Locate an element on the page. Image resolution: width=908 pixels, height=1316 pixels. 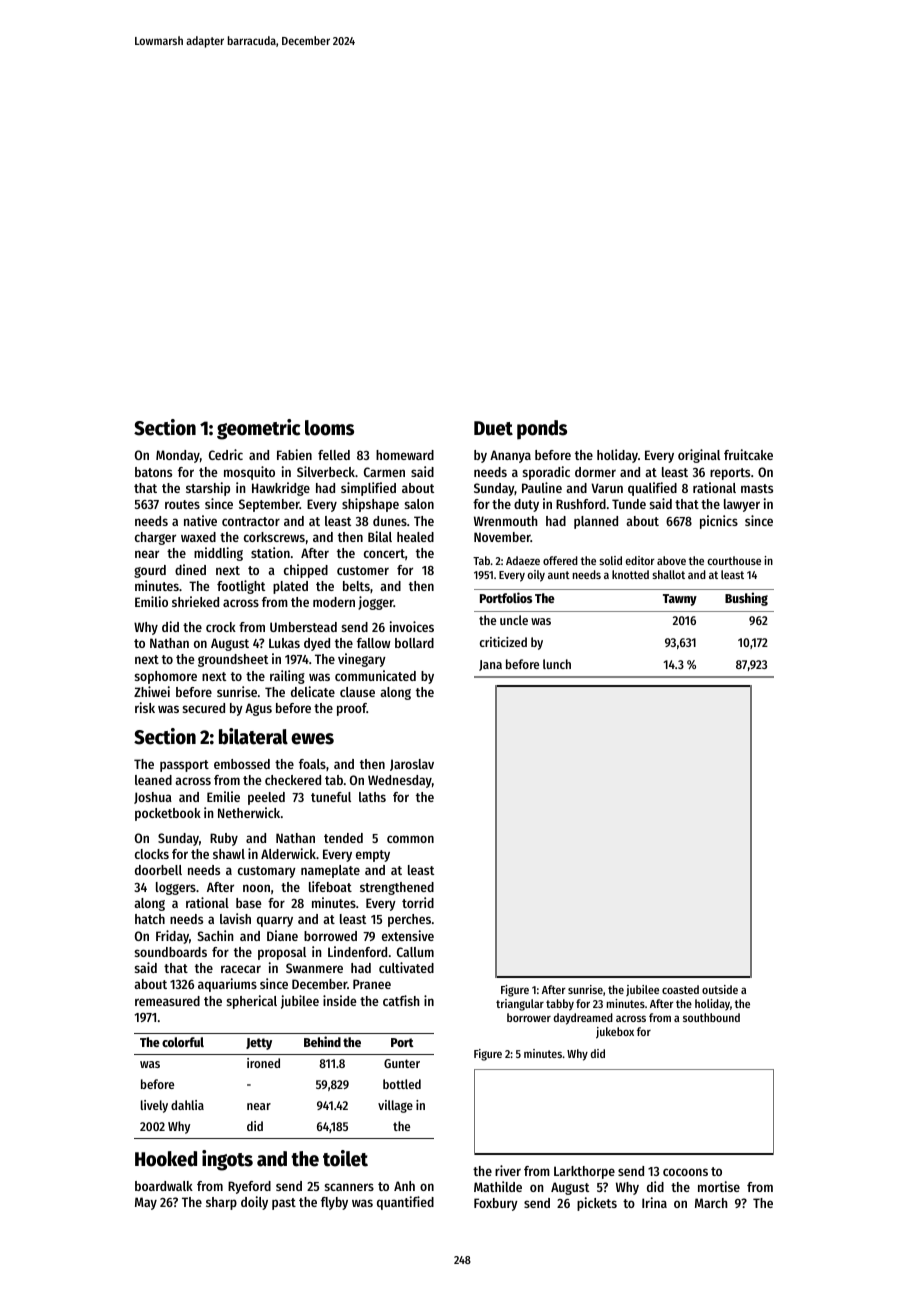
Duet is located at coordinates (493, 428).
